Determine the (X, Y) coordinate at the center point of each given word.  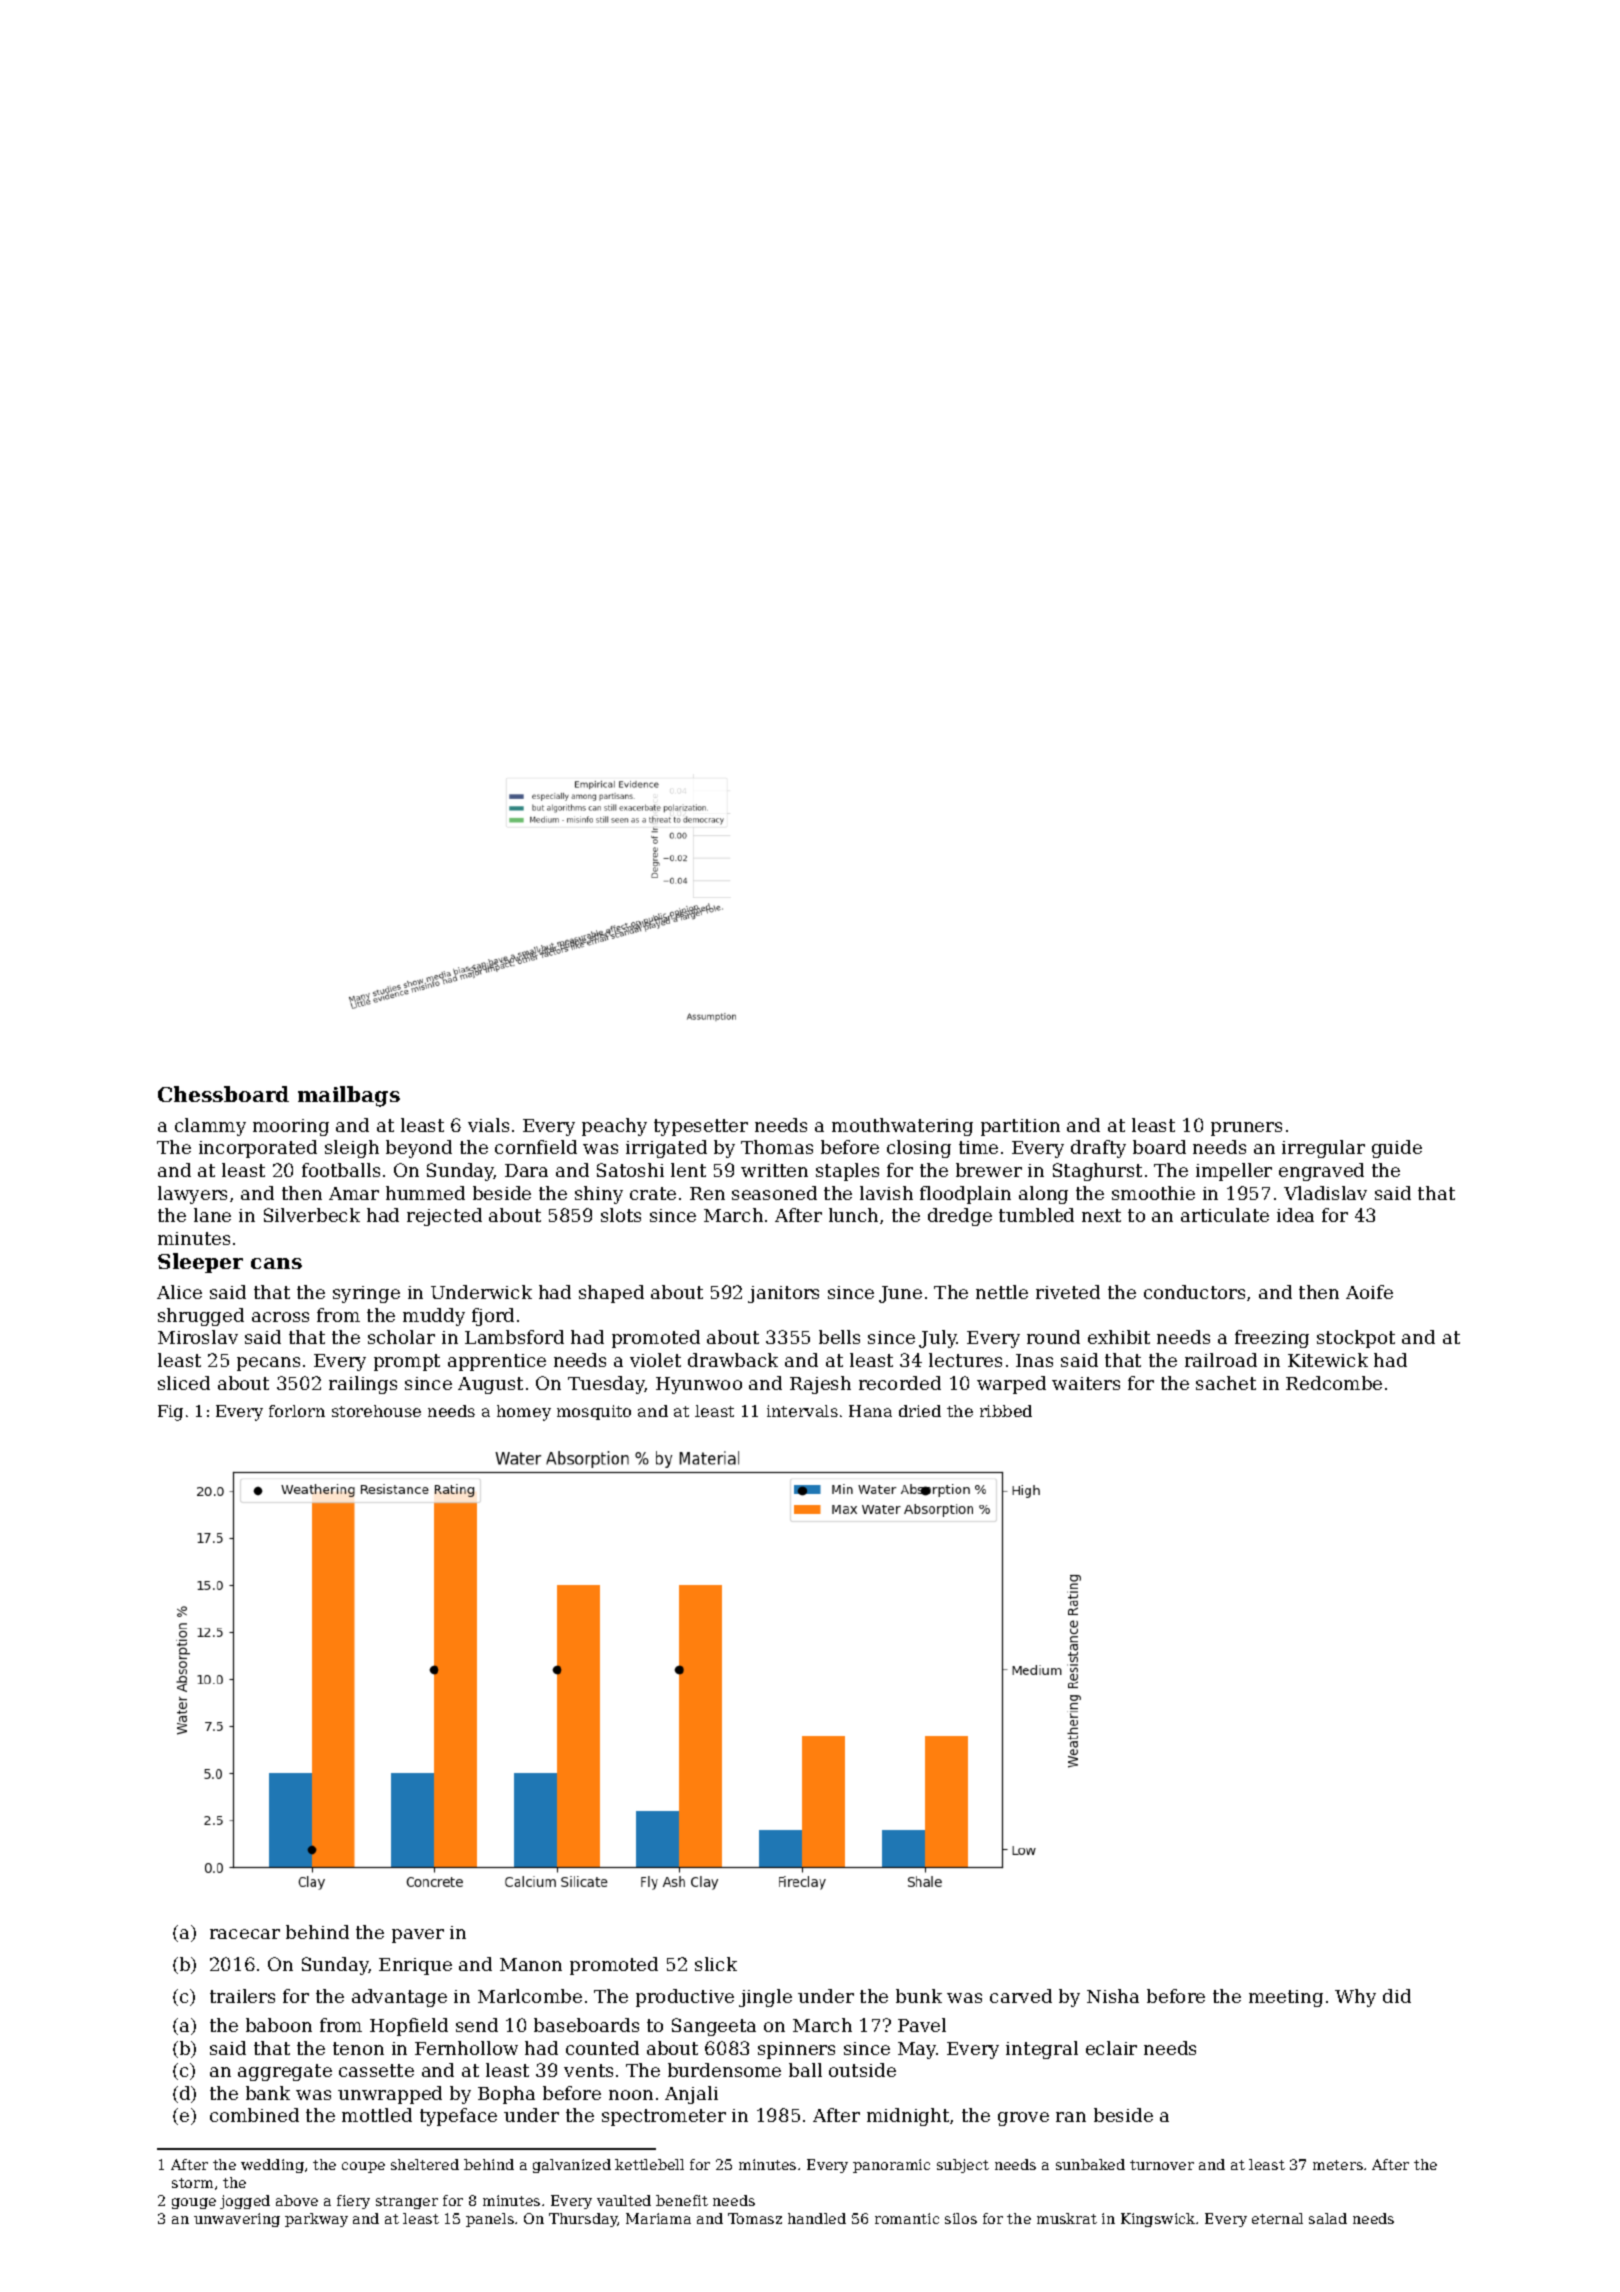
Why (1355, 1998)
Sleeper (200, 1263)
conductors (1194, 1292)
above (297, 2200)
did (1397, 1996)
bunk (919, 1996)
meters (1338, 2165)
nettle (1002, 1292)
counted (602, 2048)
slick (716, 1964)
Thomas (777, 1147)
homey (524, 1413)
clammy (210, 1127)
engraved (1321, 1172)
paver (418, 1936)
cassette (376, 2070)
